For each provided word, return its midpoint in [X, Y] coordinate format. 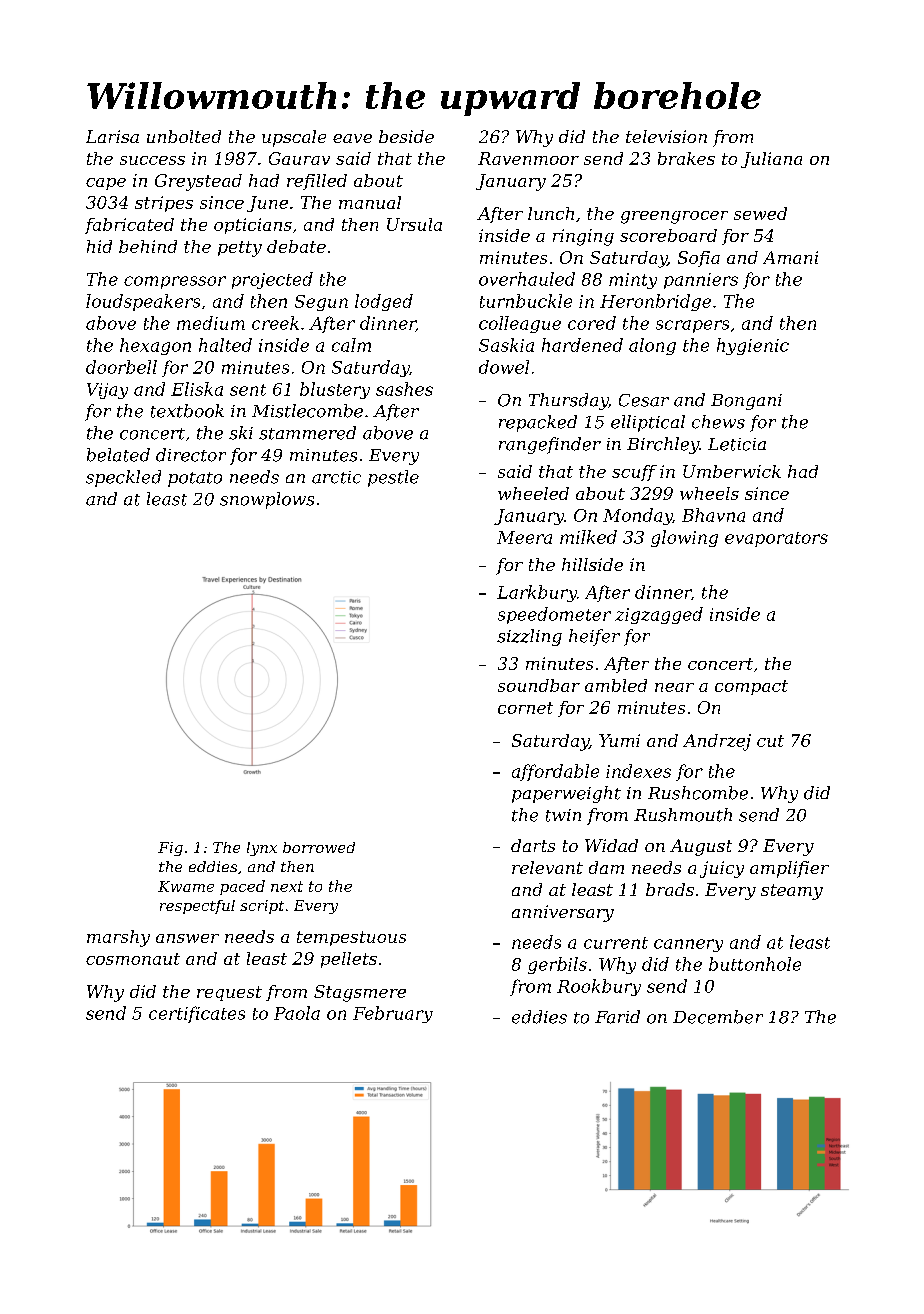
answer [187, 938]
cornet [525, 708]
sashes [404, 389]
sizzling [529, 637]
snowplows [267, 500]
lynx [262, 849]
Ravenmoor [528, 158]
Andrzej [717, 742]
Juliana [771, 160]
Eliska [197, 389]
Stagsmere [360, 993]
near [674, 687]
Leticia [737, 444]
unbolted [184, 136]
